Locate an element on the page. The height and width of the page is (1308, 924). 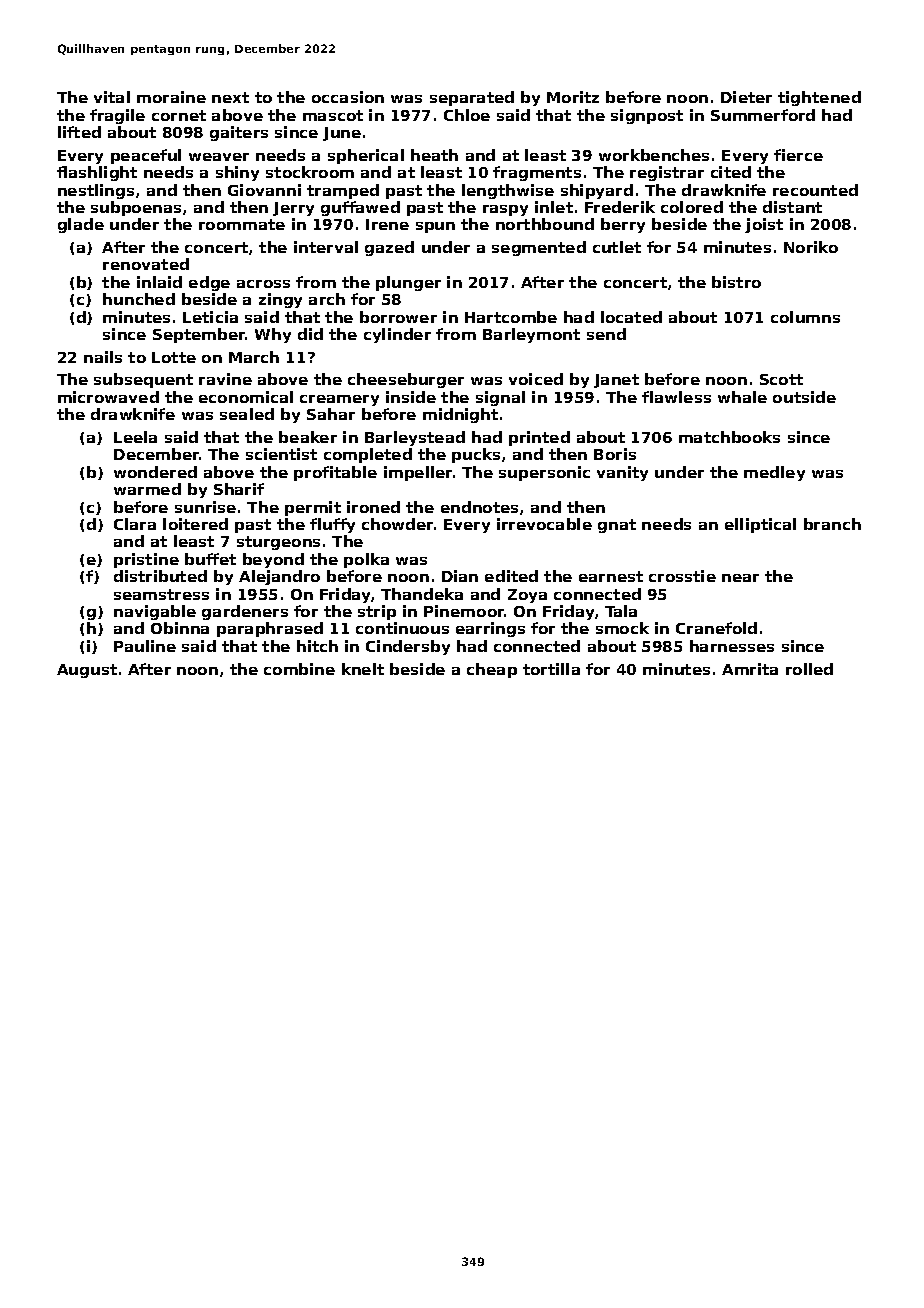
Scott is located at coordinates (781, 379).
